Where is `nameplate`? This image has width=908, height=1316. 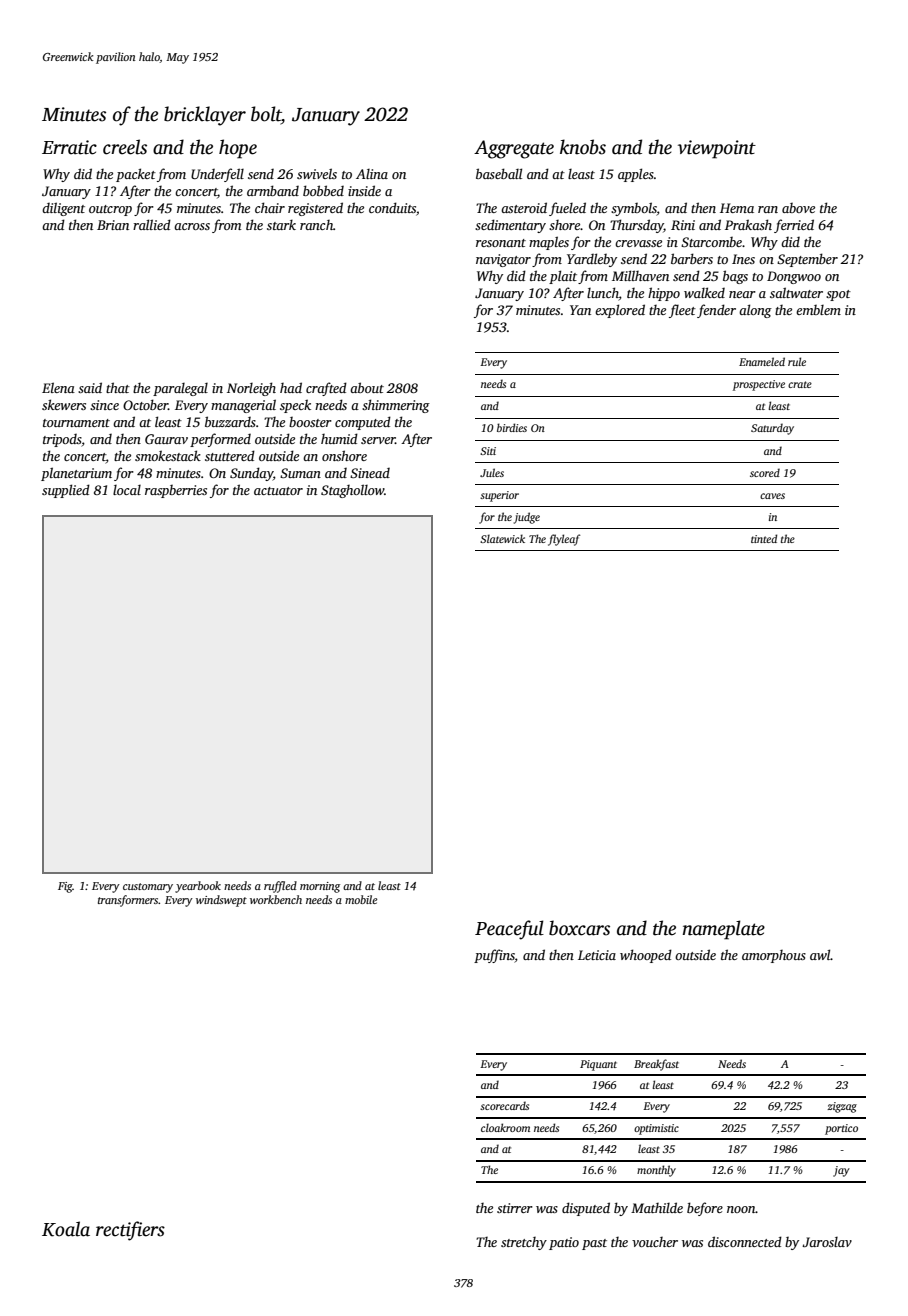
nameplate is located at coordinates (724, 930).
